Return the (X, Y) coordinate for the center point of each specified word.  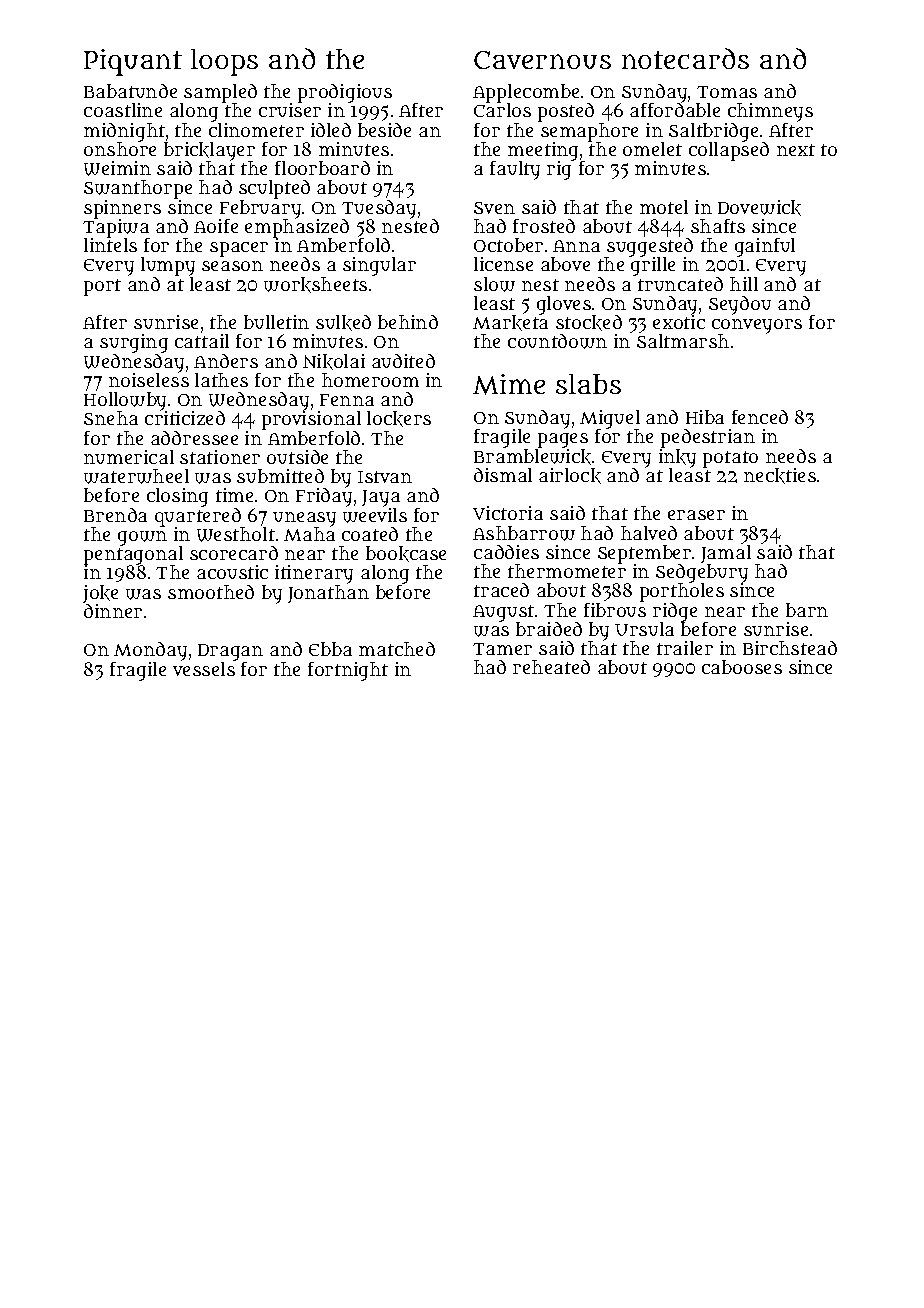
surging (134, 343)
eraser (696, 515)
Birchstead (790, 648)
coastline (123, 110)
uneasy (304, 519)
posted (566, 112)
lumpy (168, 266)
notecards (685, 58)
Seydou (740, 305)
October (508, 245)
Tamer (502, 649)
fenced (760, 417)
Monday (150, 651)
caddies (506, 552)
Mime (509, 384)
